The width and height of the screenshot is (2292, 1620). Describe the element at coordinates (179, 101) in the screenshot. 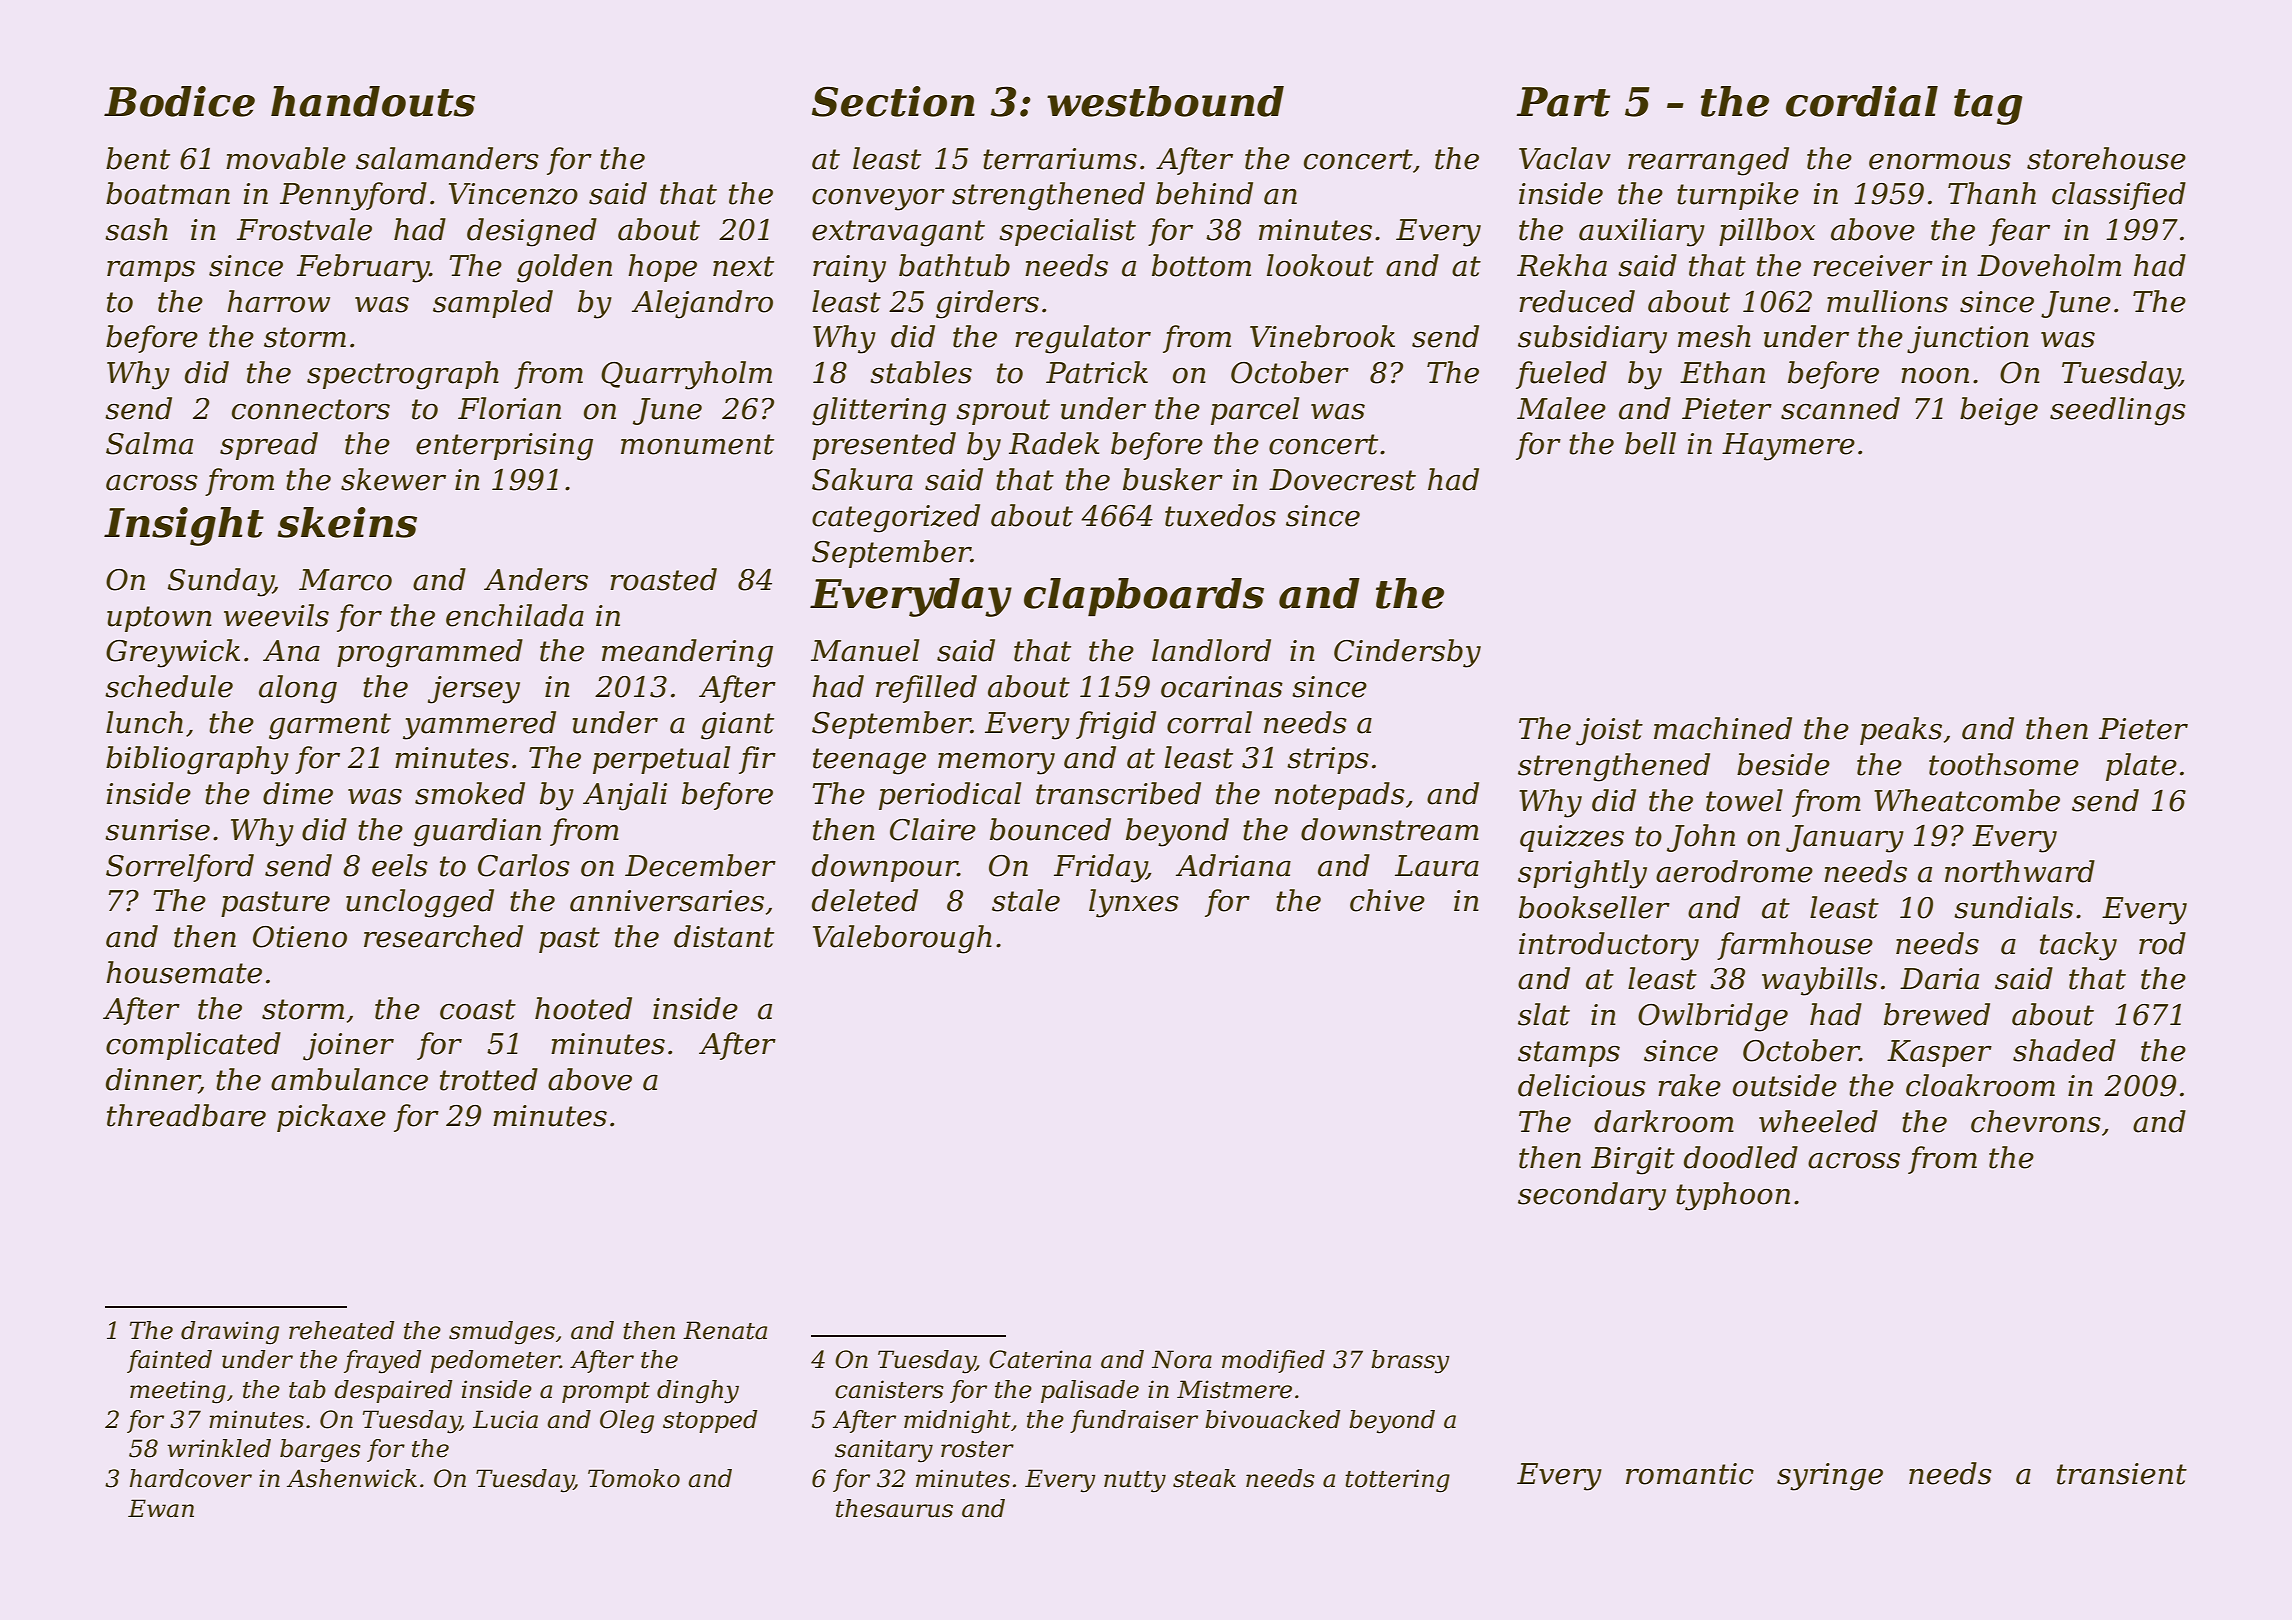

I see `Bodice` at that location.
